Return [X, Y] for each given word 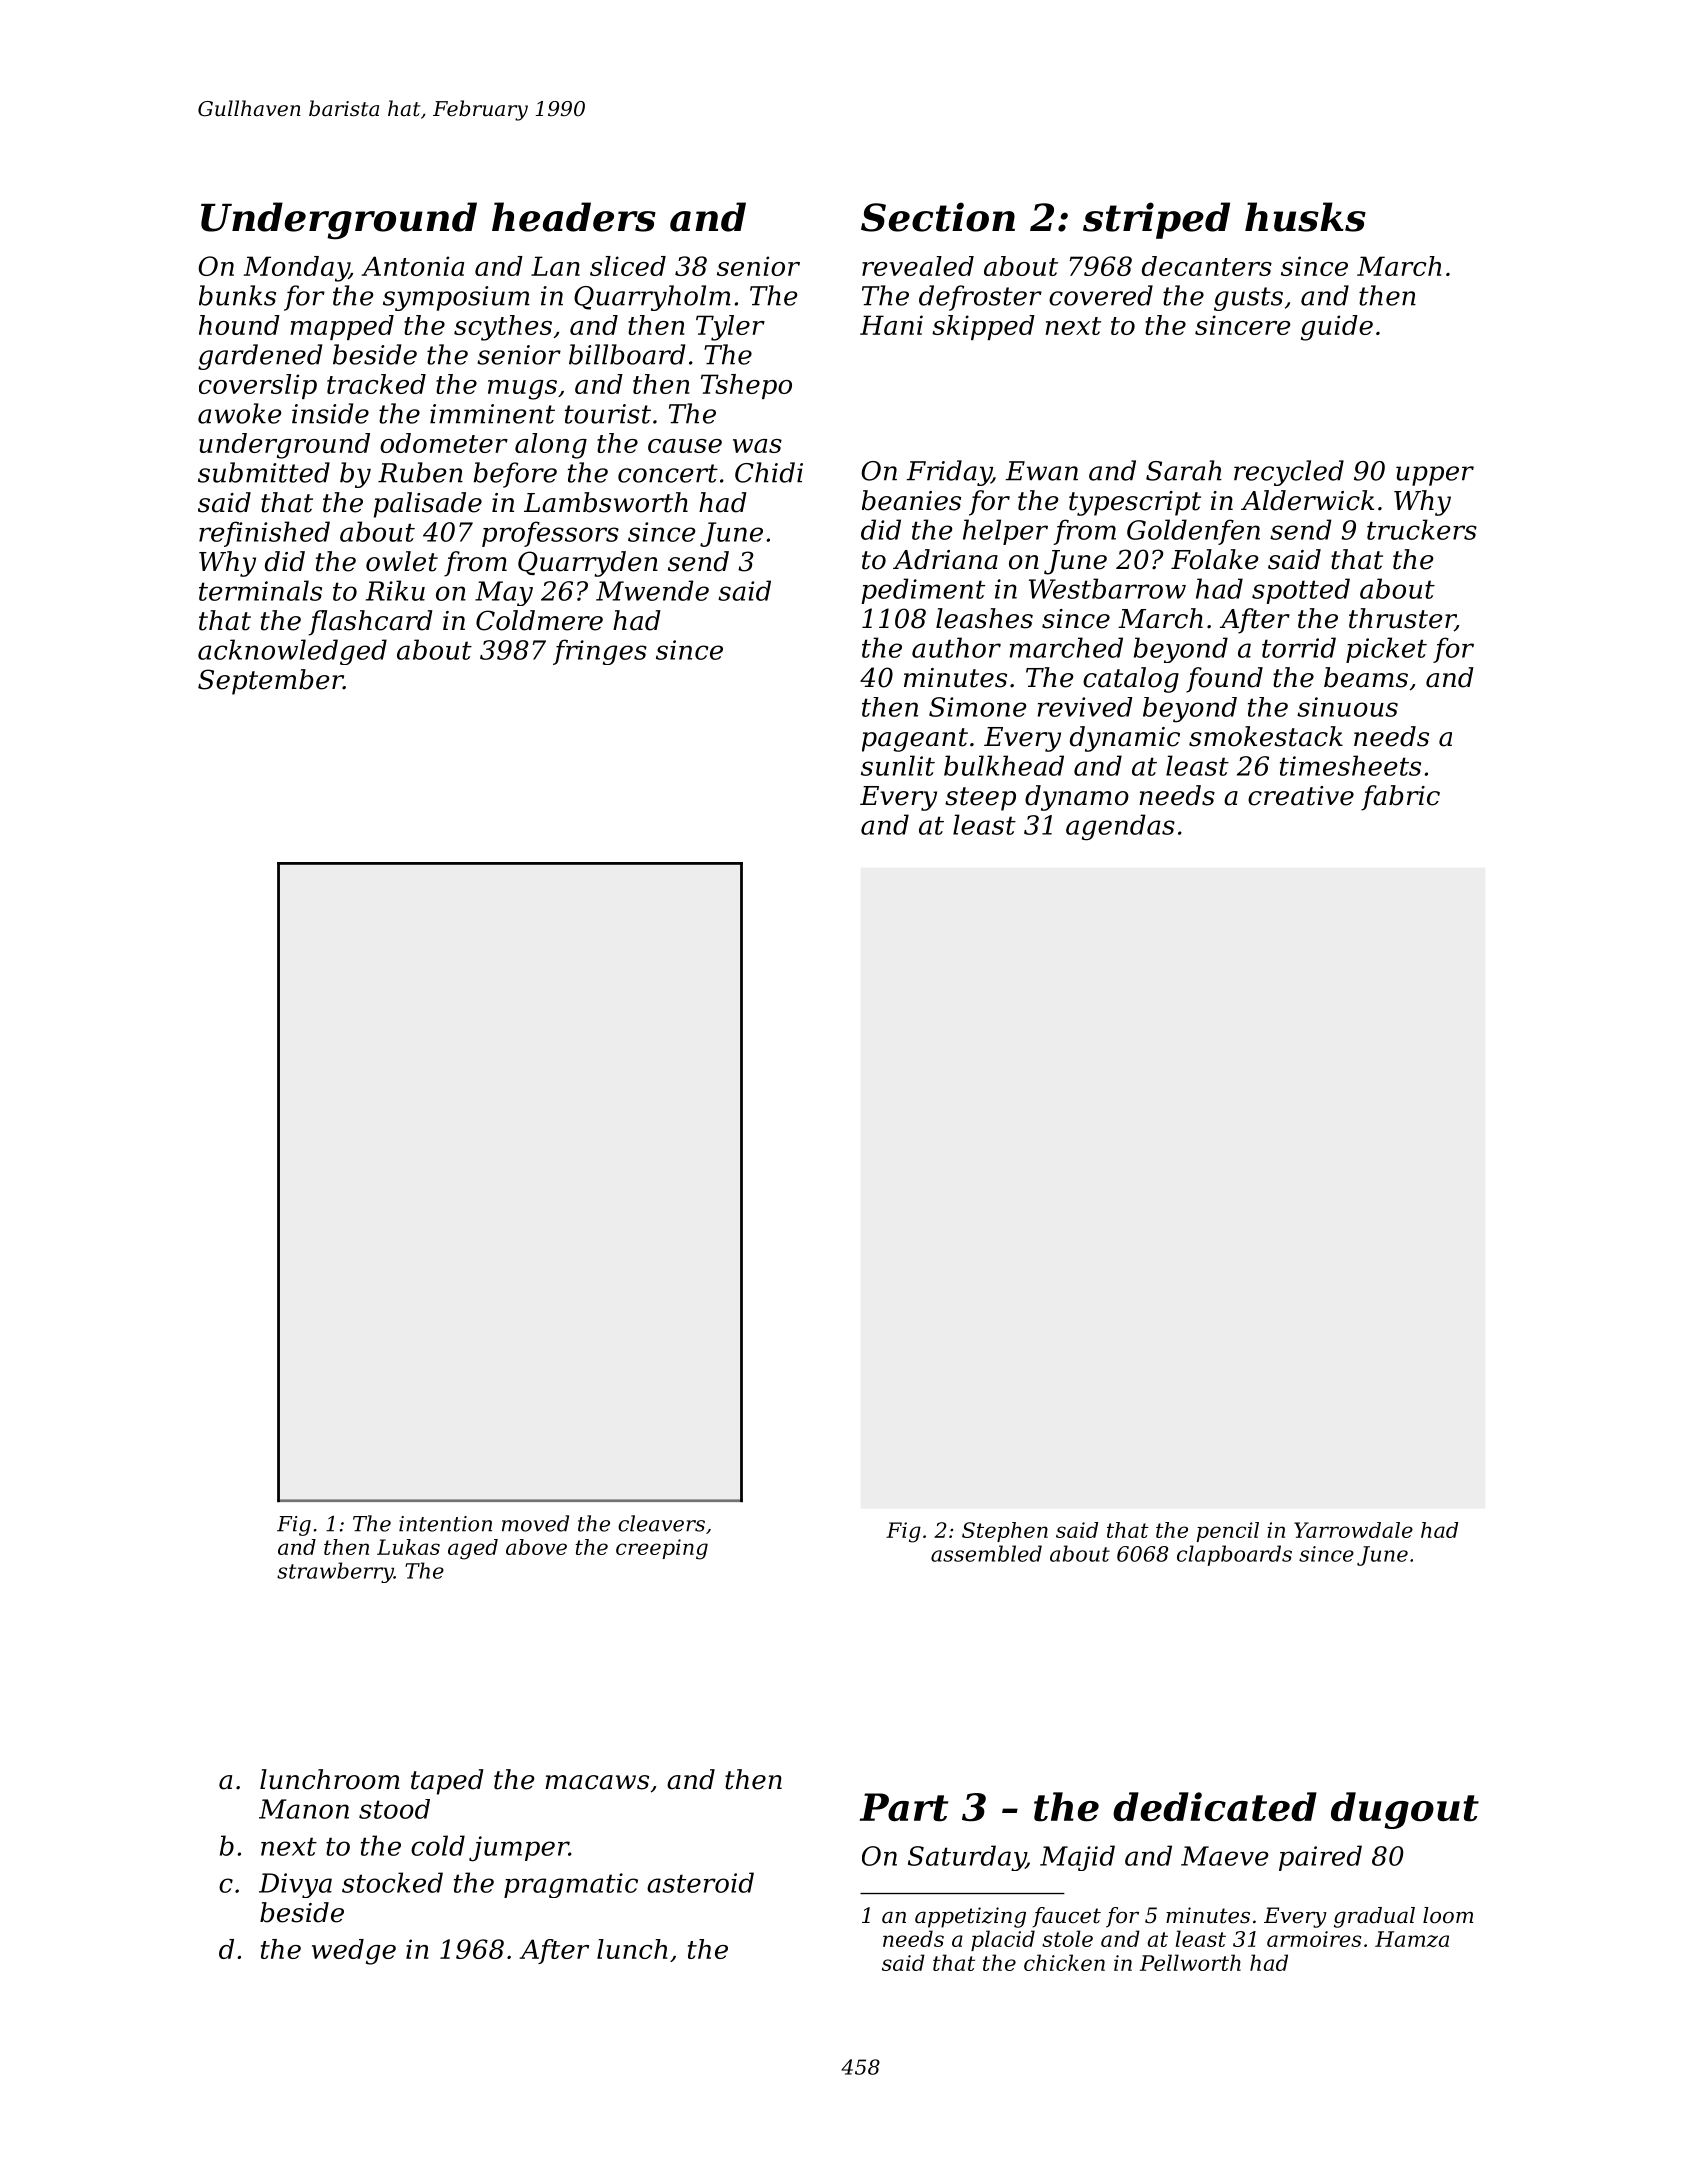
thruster [1402, 619]
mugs [522, 390]
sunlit [898, 765]
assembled [986, 1553]
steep [980, 799]
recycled [1289, 473]
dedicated [1215, 1807]
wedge [354, 1952]
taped [447, 1782]
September [270, 682]
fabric [1400, 798]
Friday [949, 473]
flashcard [371, 623]
